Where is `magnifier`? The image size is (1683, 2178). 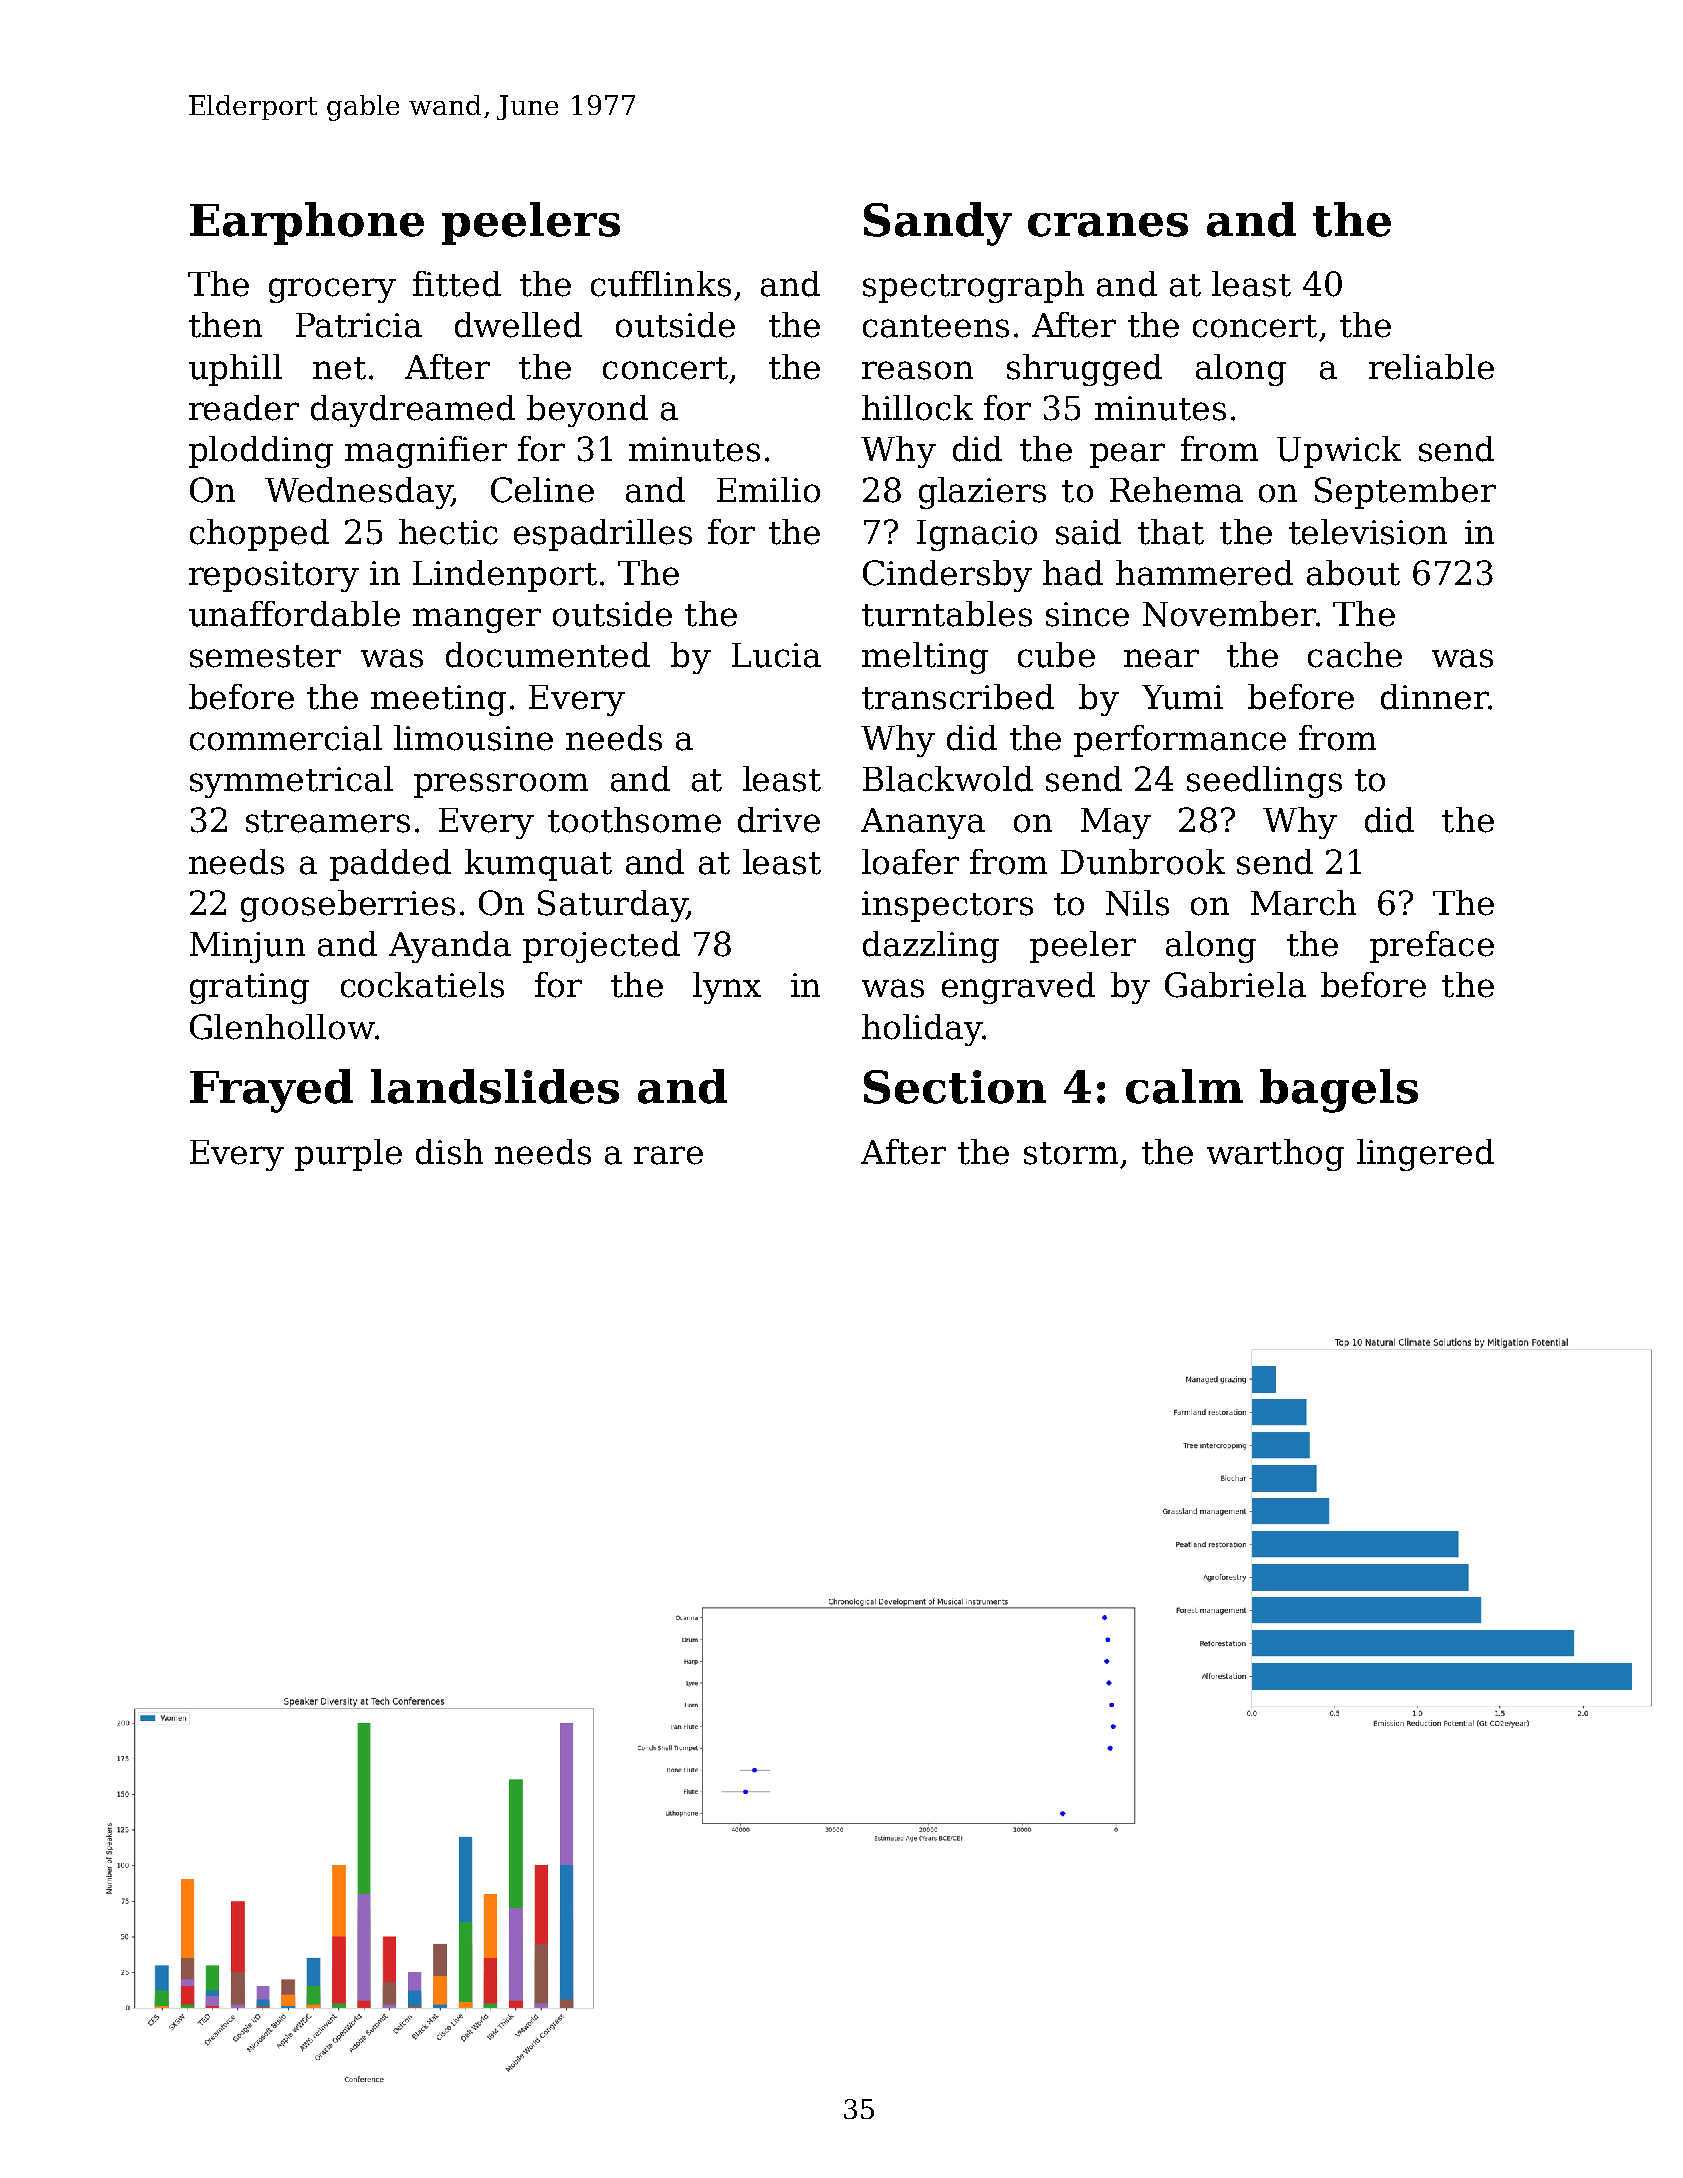
magnifier is located at coordinates (426, 452).
